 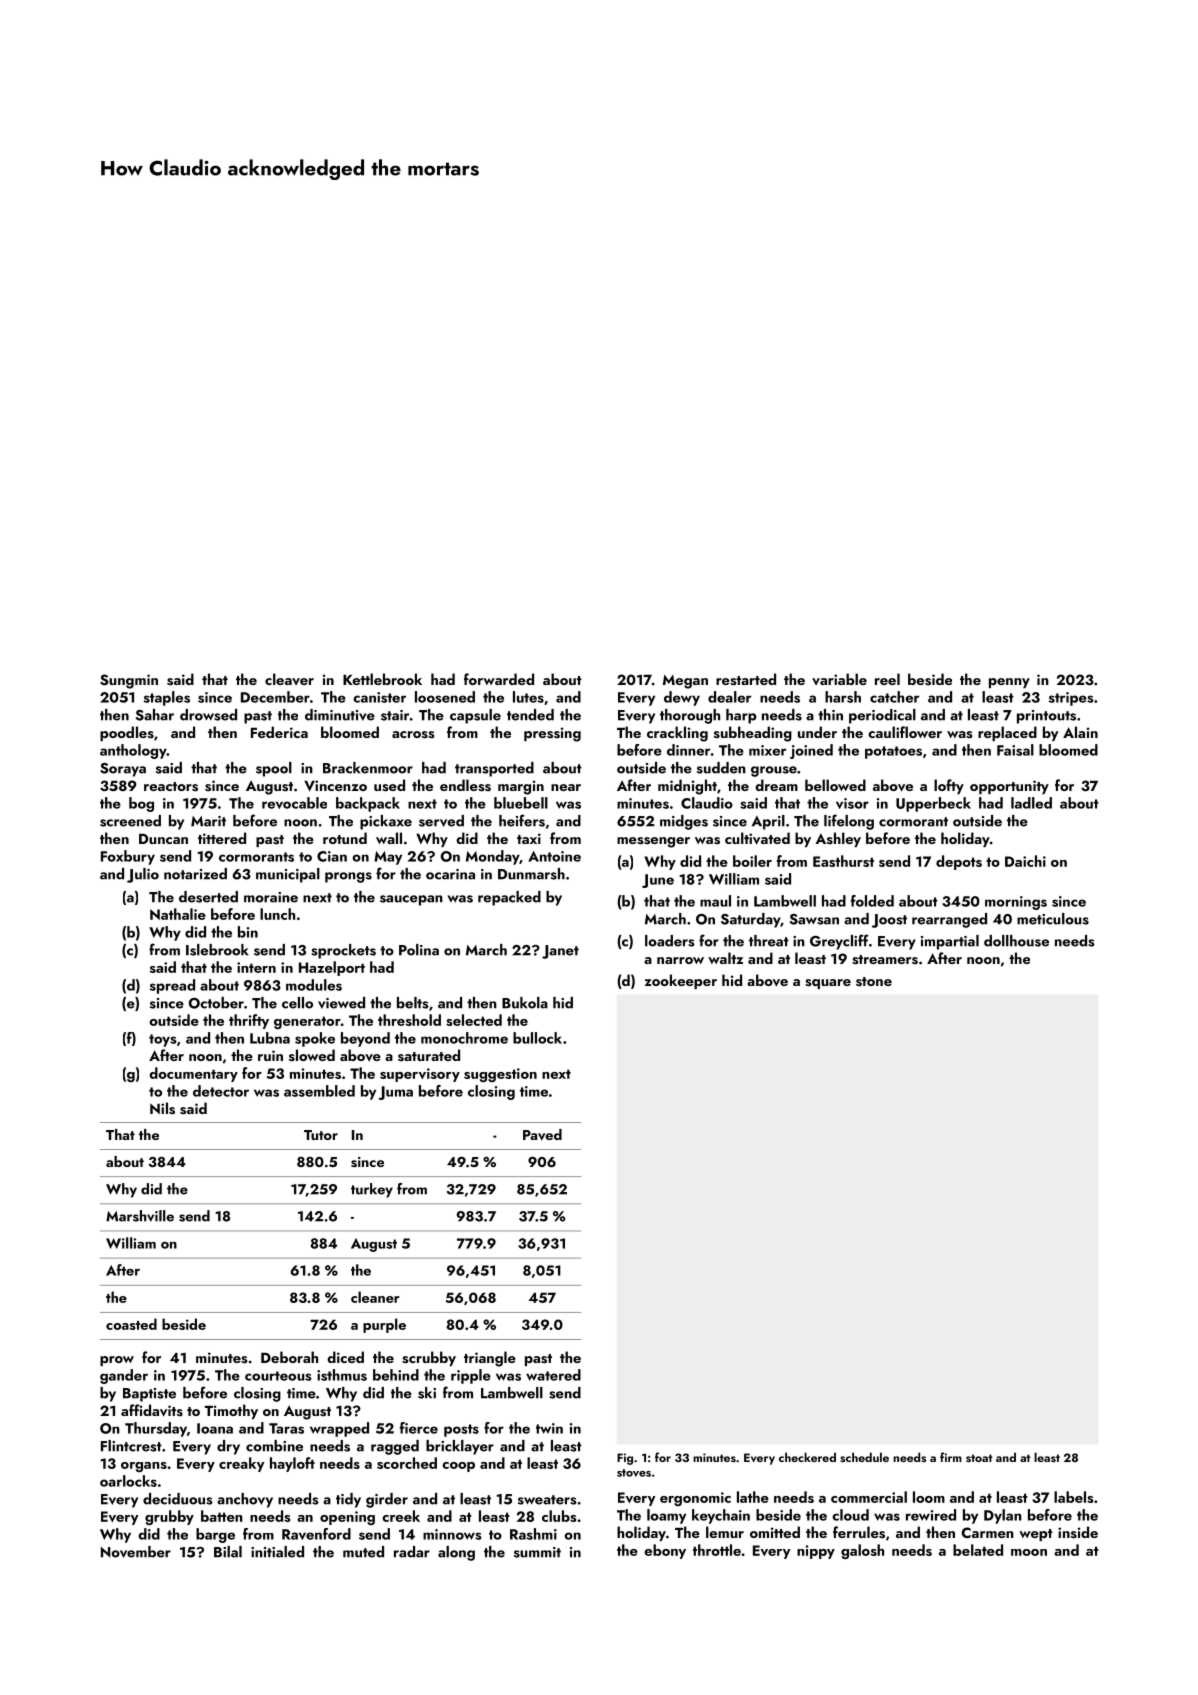 What do you see at coordinates (222, 838) in the page?
I see `tittered` at bounding box center [222, 838].
